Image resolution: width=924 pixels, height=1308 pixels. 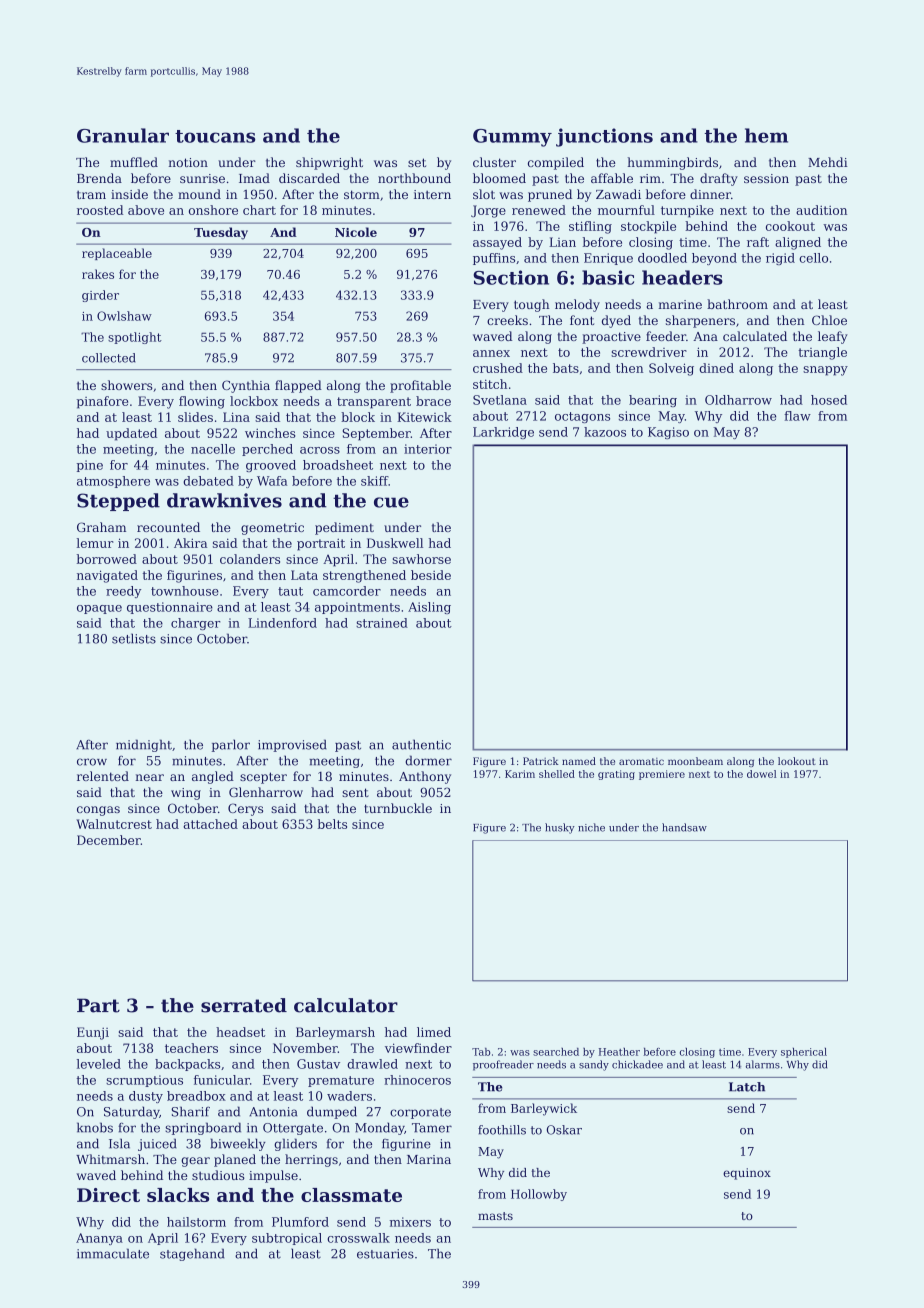 I want to click on camcorder, so click(x=347, y=591).
